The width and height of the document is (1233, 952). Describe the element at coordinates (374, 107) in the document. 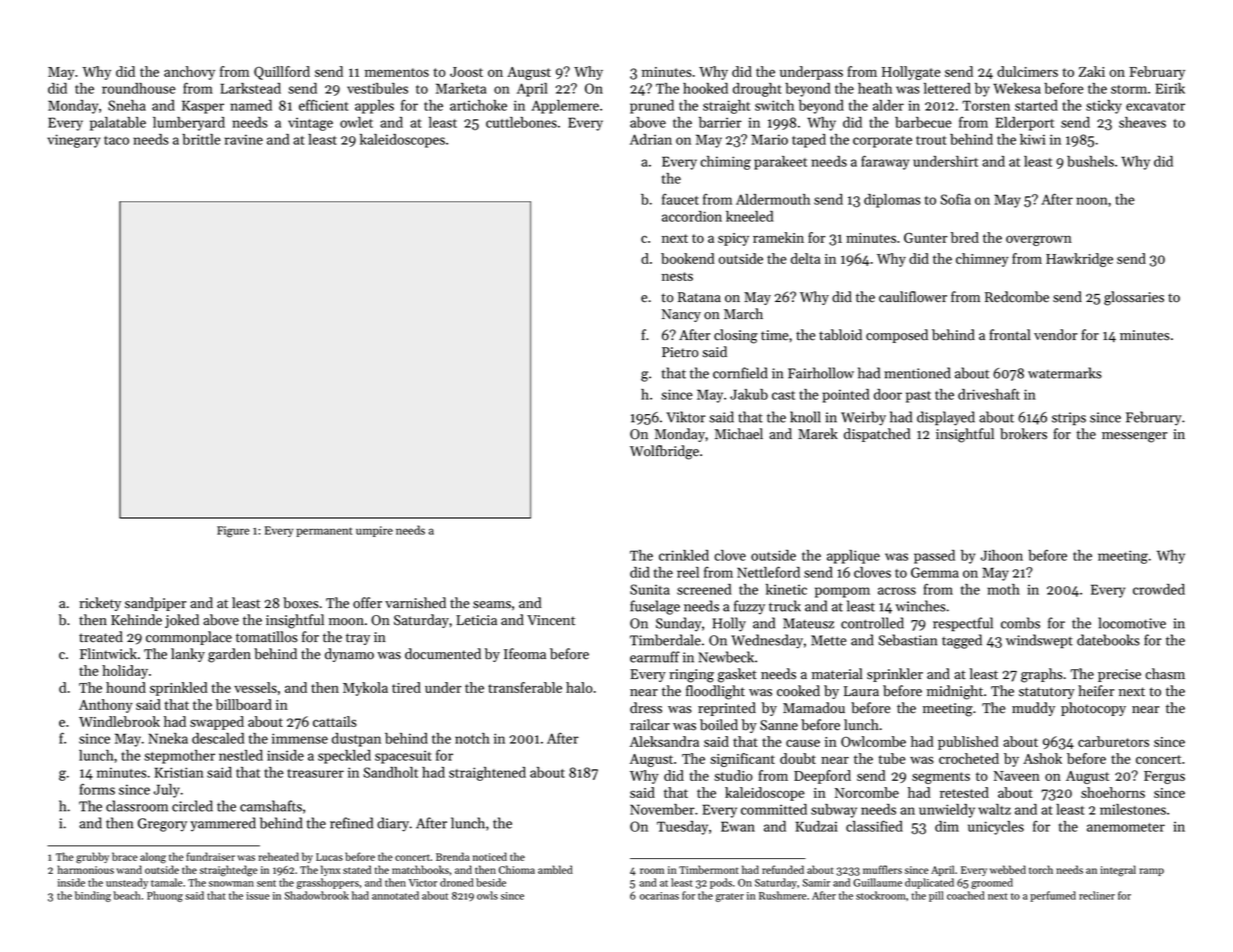

I see `apples` at that location.
